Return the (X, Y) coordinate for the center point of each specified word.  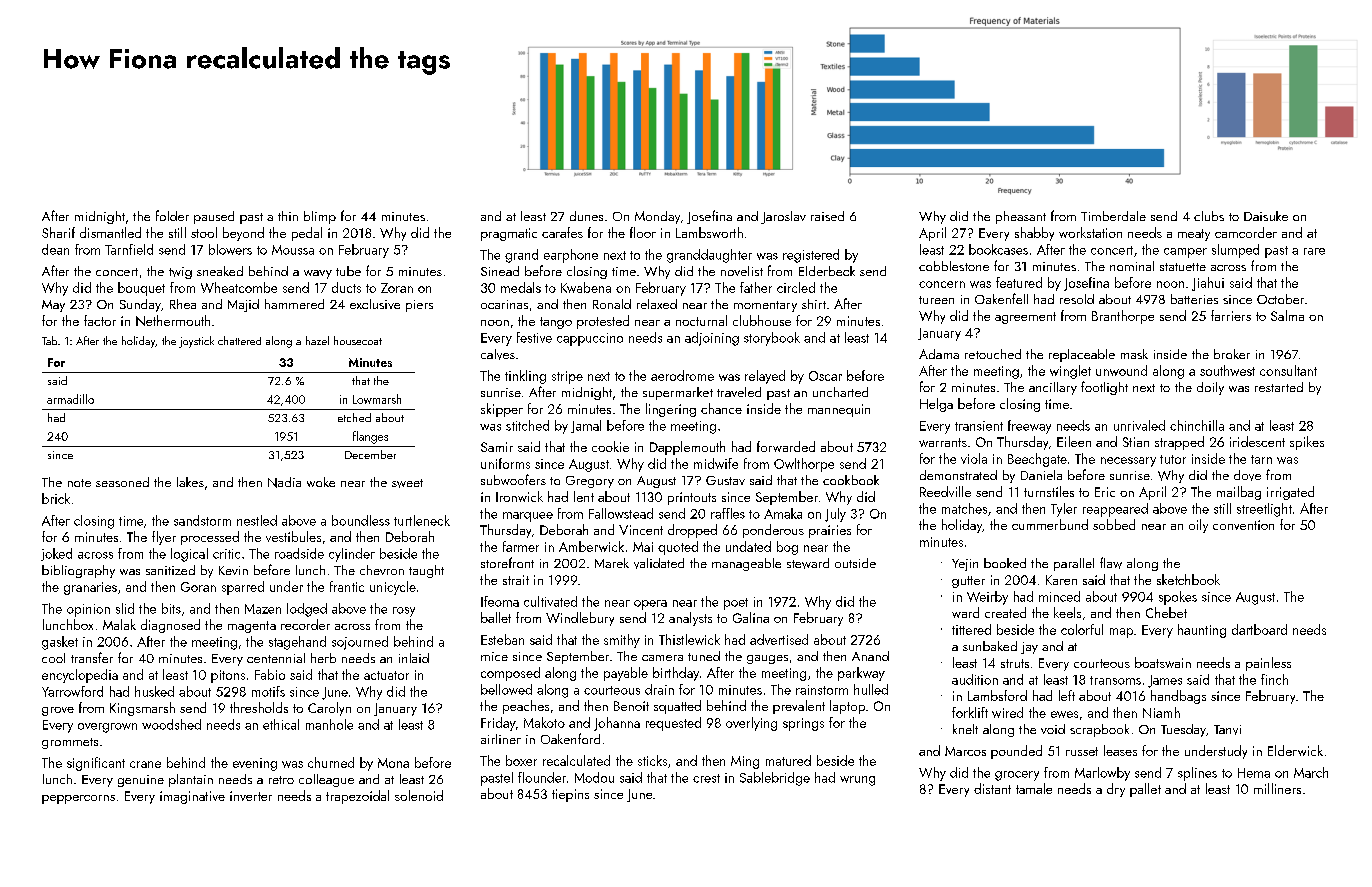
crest (706, 778)
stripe (567, 377)
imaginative (192, 797)
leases (1120, 750)
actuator (386, 675)
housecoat (358, 340)
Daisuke (1266, 216)
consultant (1288, 370)
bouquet (141, 289)
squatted (677, 707)
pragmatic (509, 234)
